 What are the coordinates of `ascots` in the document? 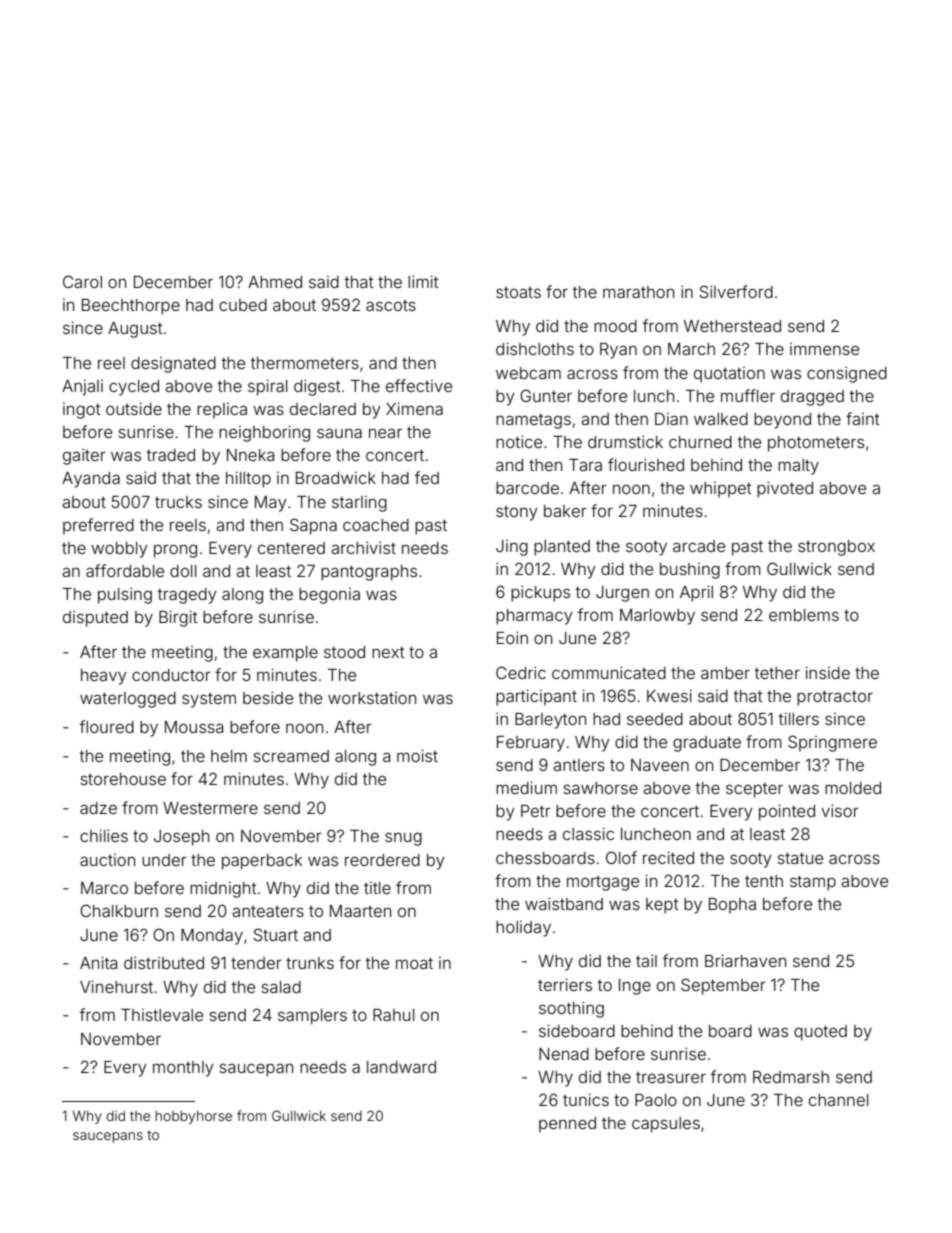 It's located at (391, 305).
